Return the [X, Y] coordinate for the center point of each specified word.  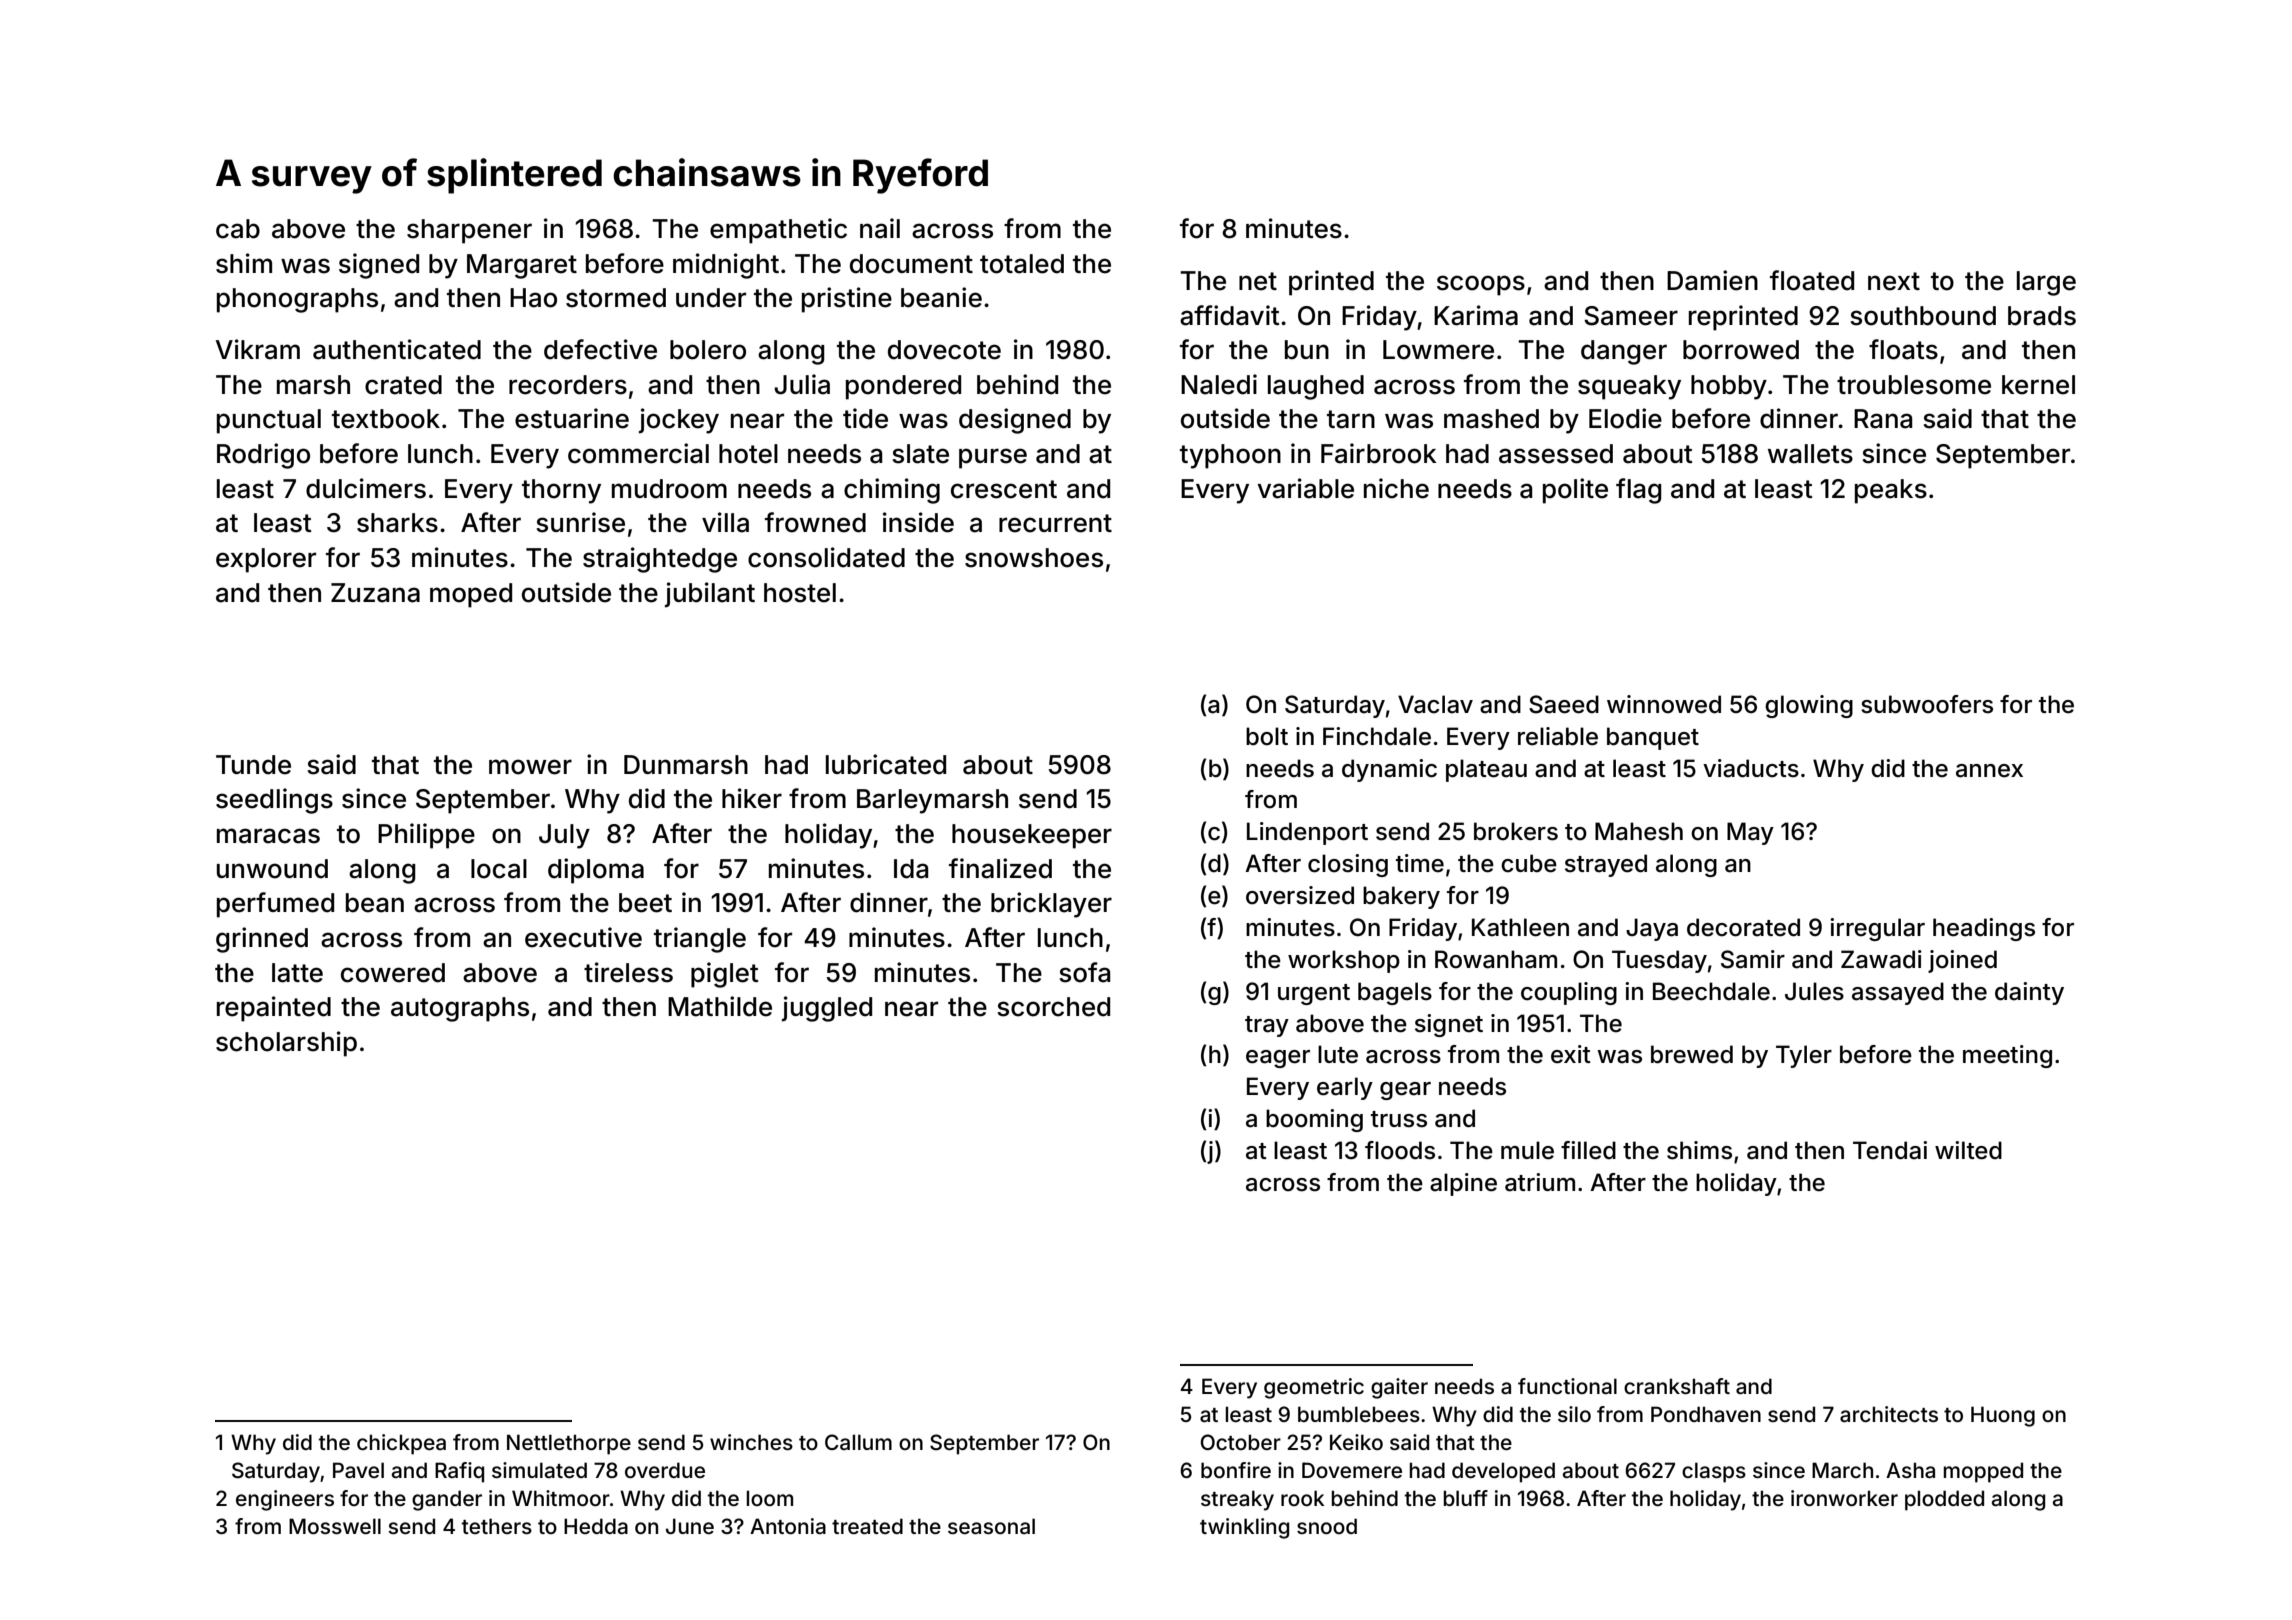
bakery [1401, 897]
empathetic [778, 231]
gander [447, 1500]
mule [1527, 1150]
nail [880, 228]
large [2046, 283]
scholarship [286, 1044]
